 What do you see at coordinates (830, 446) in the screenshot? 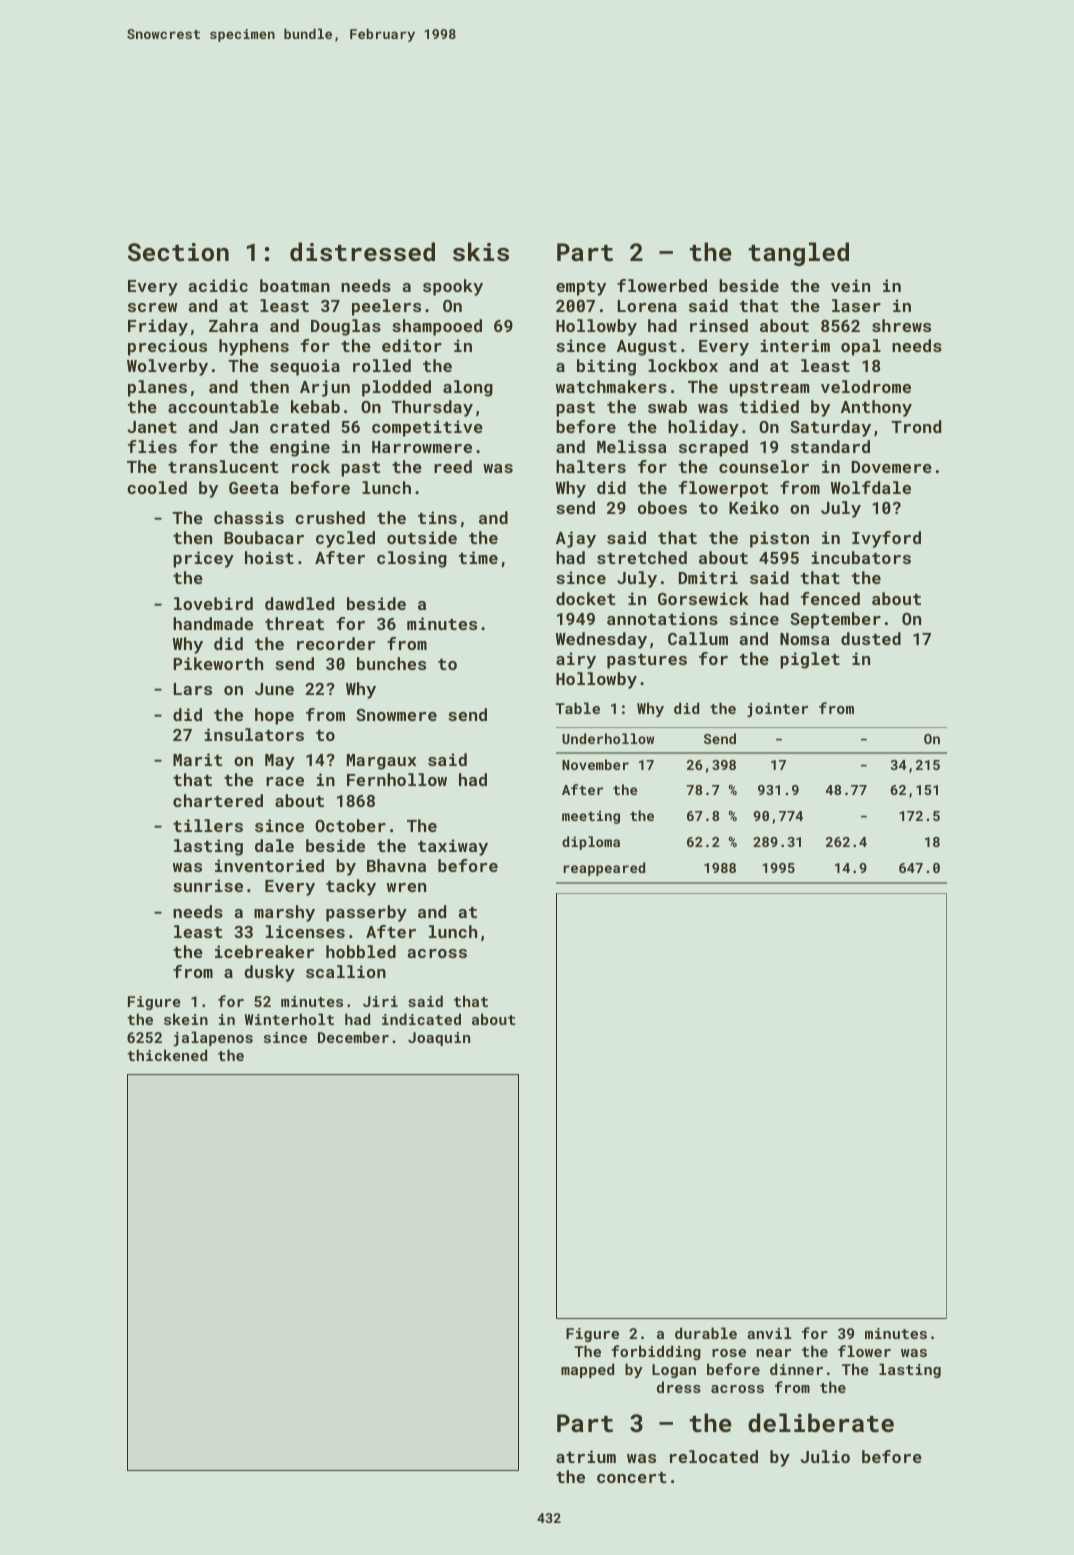
I see `standard` at bounding box center [830, 446].
